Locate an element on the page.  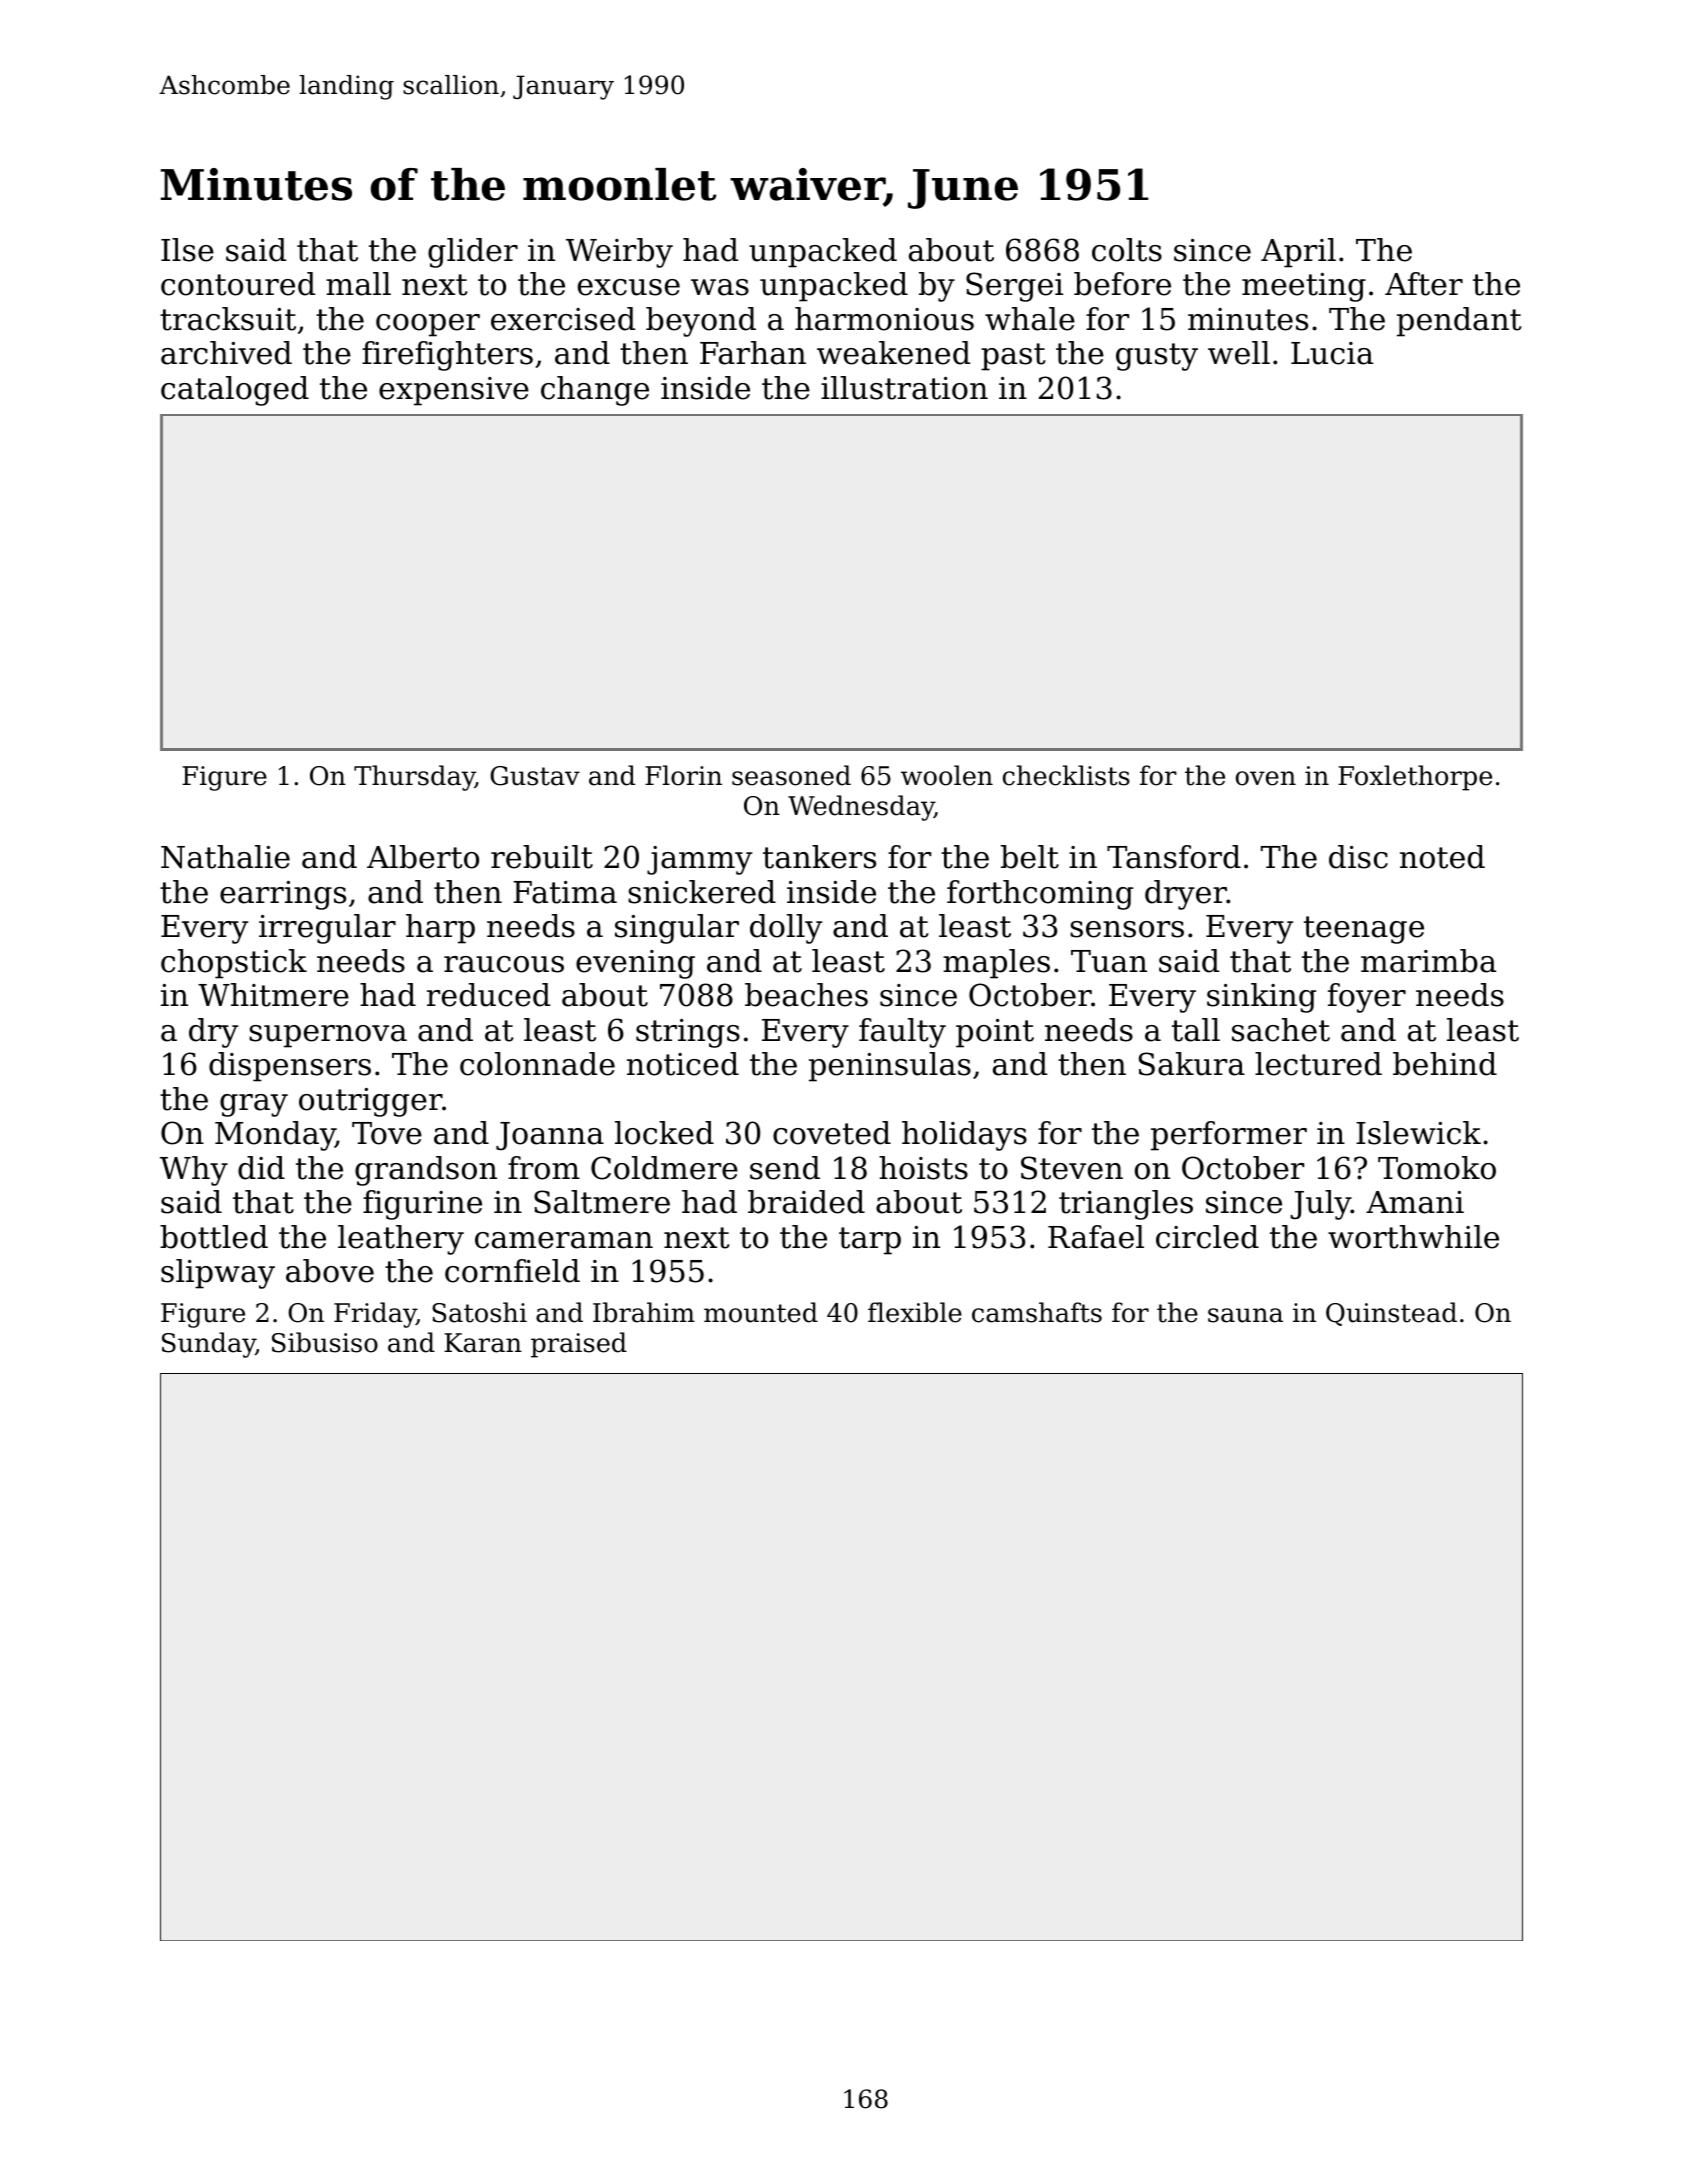
gusty is located at coordinates (1157, 357).
